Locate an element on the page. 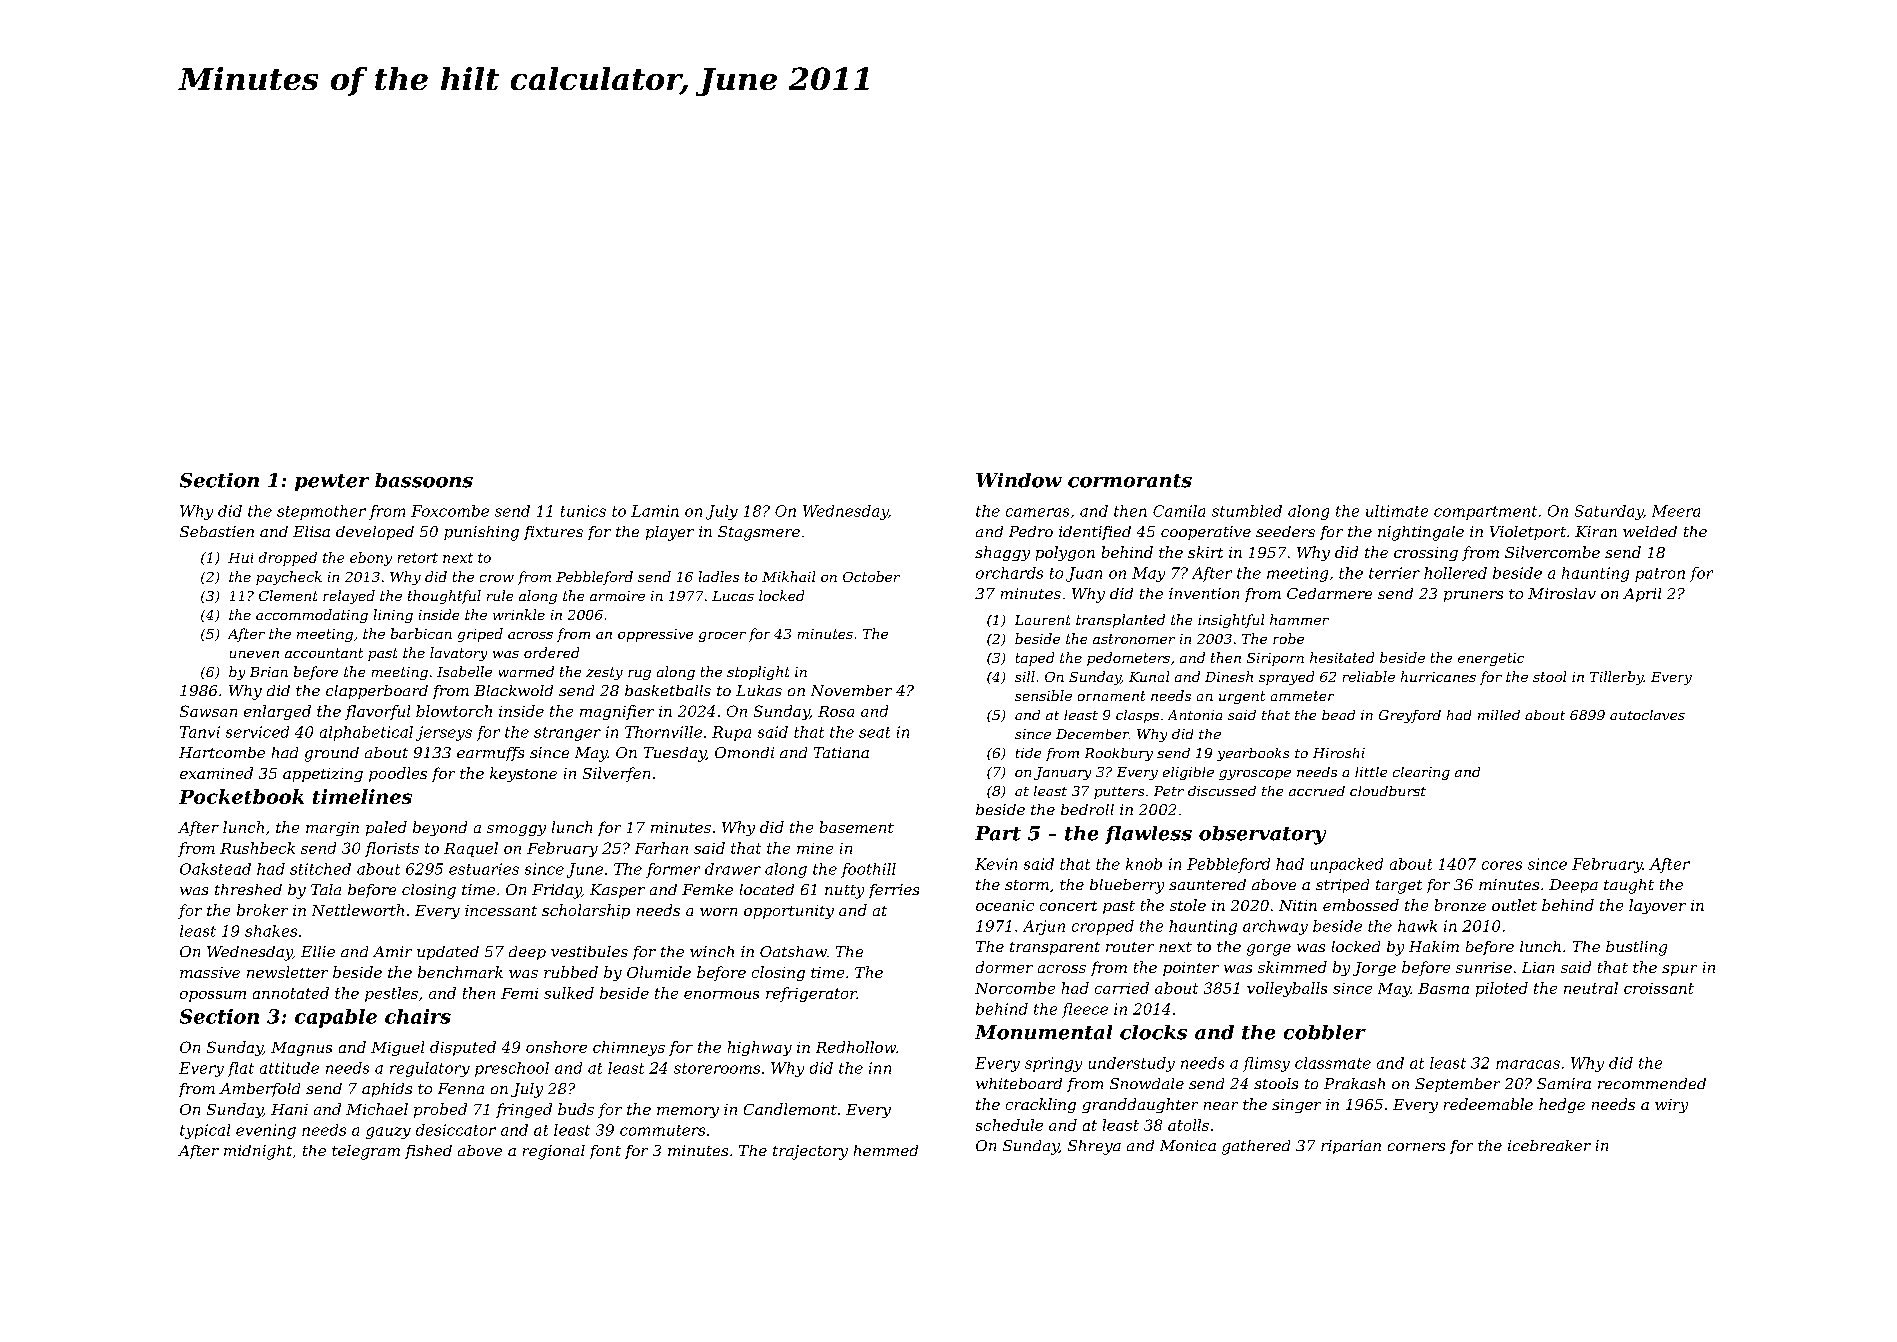 This document has width=1897, height=1342. ammeter is located at coordinates (1302, 696).
